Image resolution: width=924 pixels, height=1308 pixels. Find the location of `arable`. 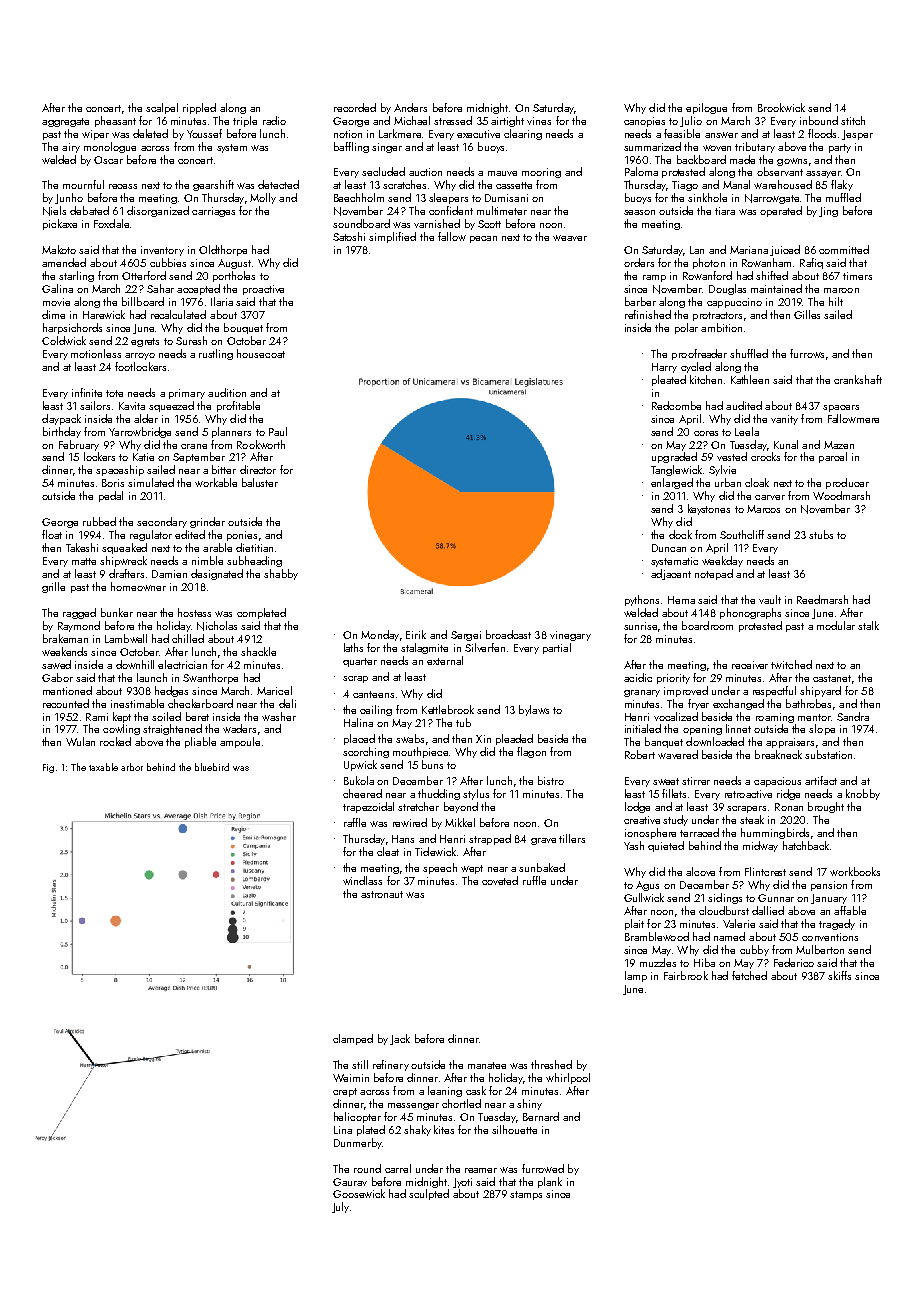

arable is located at coordinates (217, 547).
